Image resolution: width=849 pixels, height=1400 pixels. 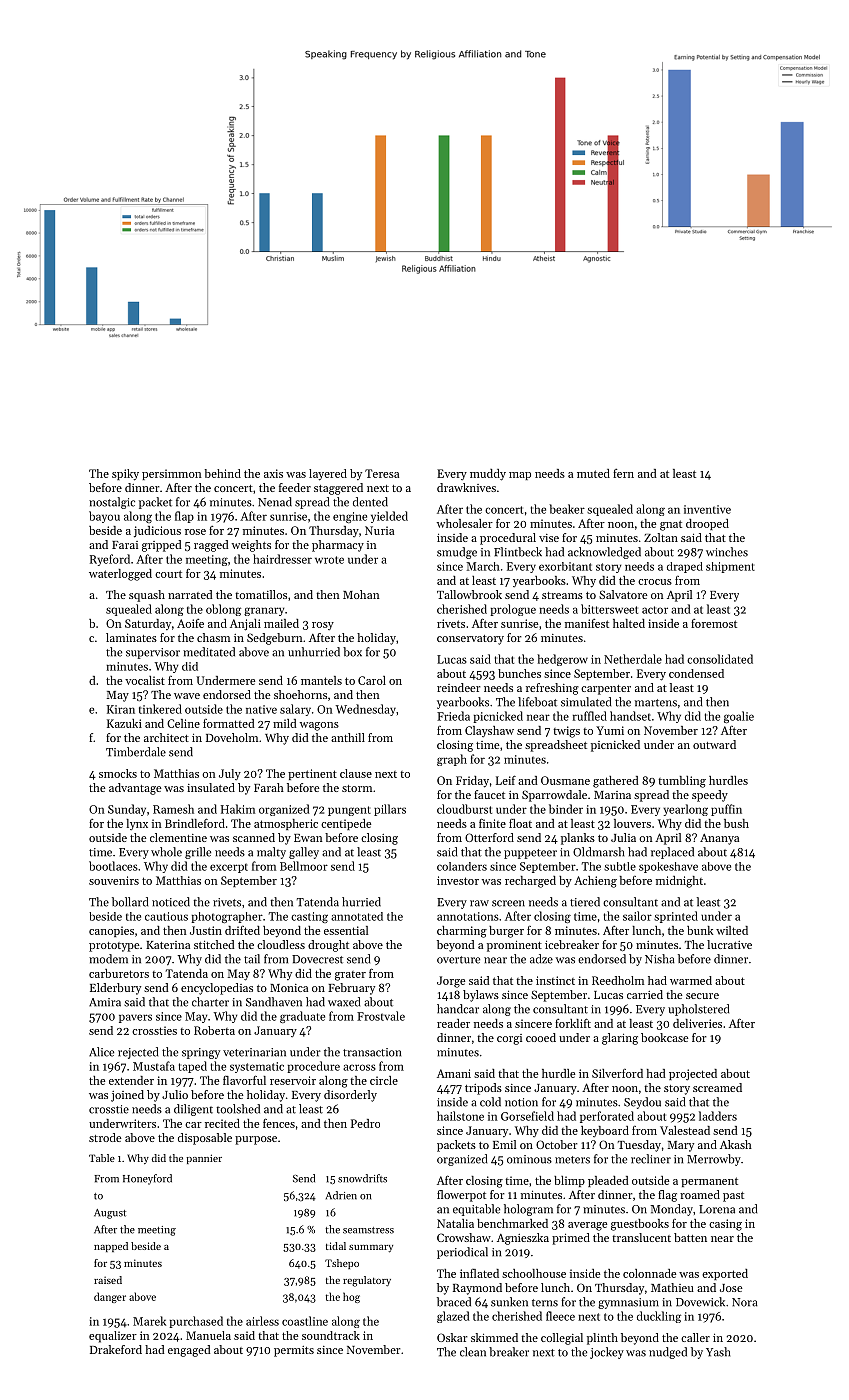 I want to click on snowdrifts, so click(x=362, y=1178).
